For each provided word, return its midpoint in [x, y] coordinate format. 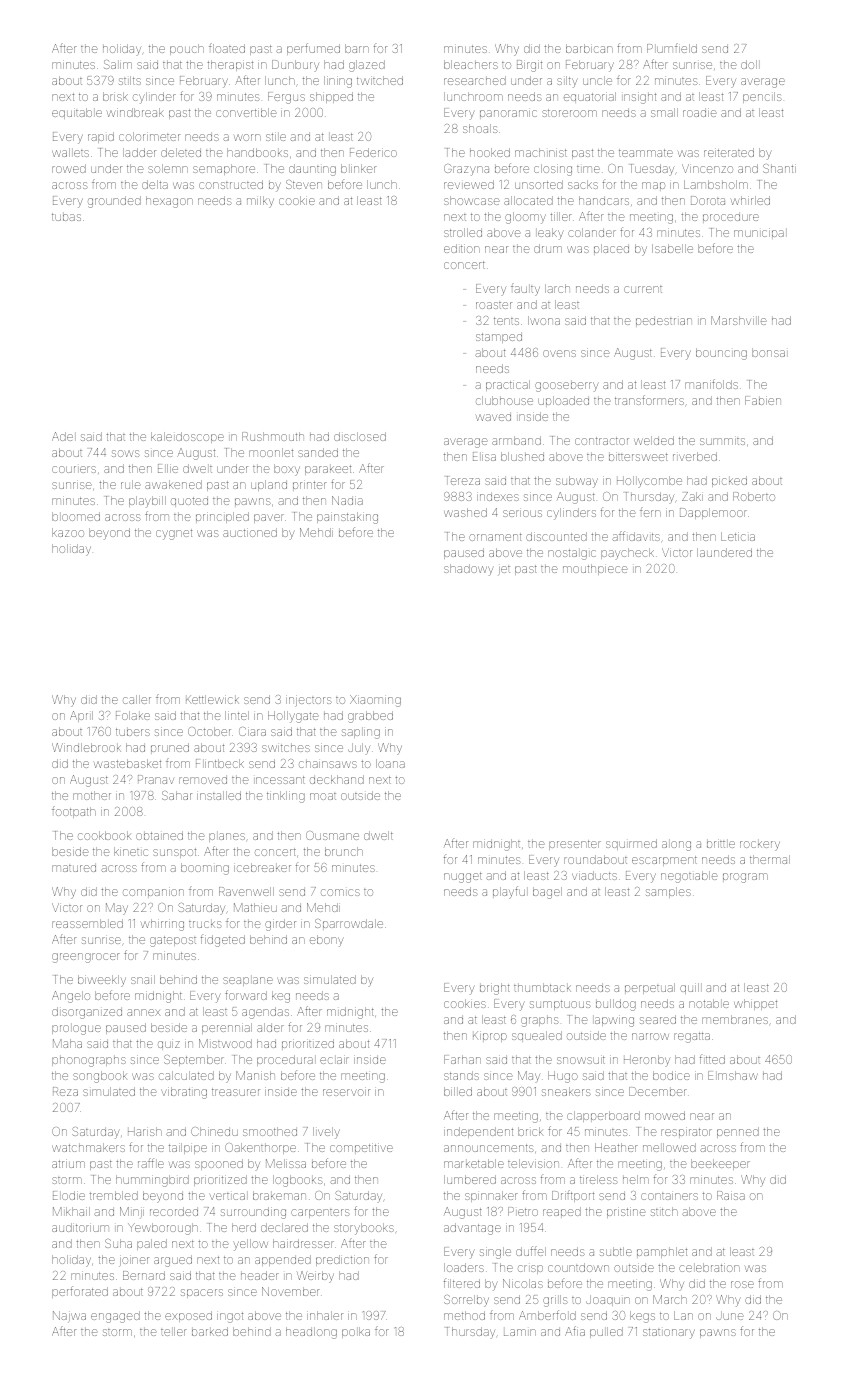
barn [357, 48]
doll [749, 64]
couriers [74, 469]
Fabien [763, 400]
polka [356, 1332]
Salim [118, 64]
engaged [115, 1317]
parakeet [328, 470]
